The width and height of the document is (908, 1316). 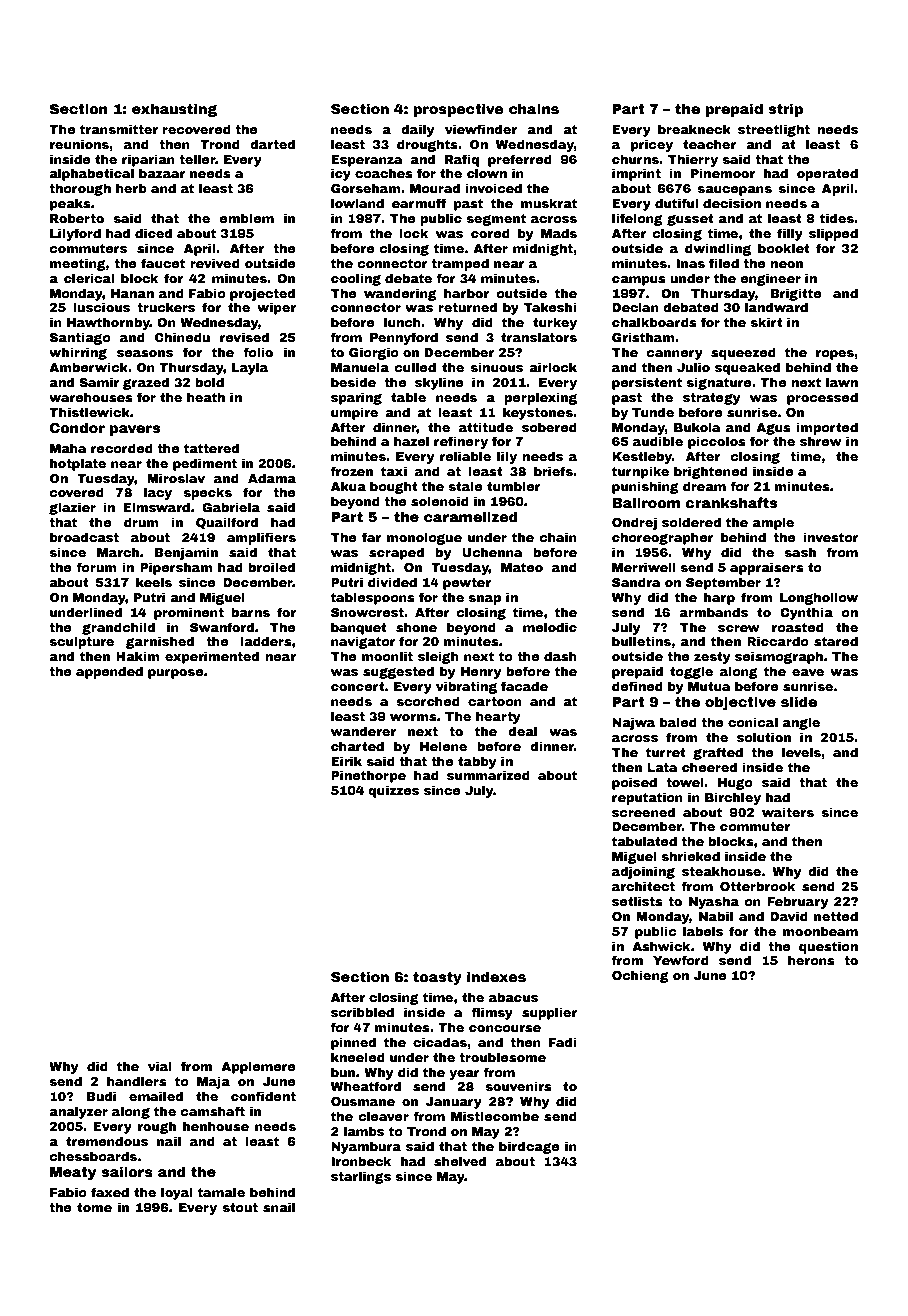 I want to click on churns, so click(x=635, y=159).
